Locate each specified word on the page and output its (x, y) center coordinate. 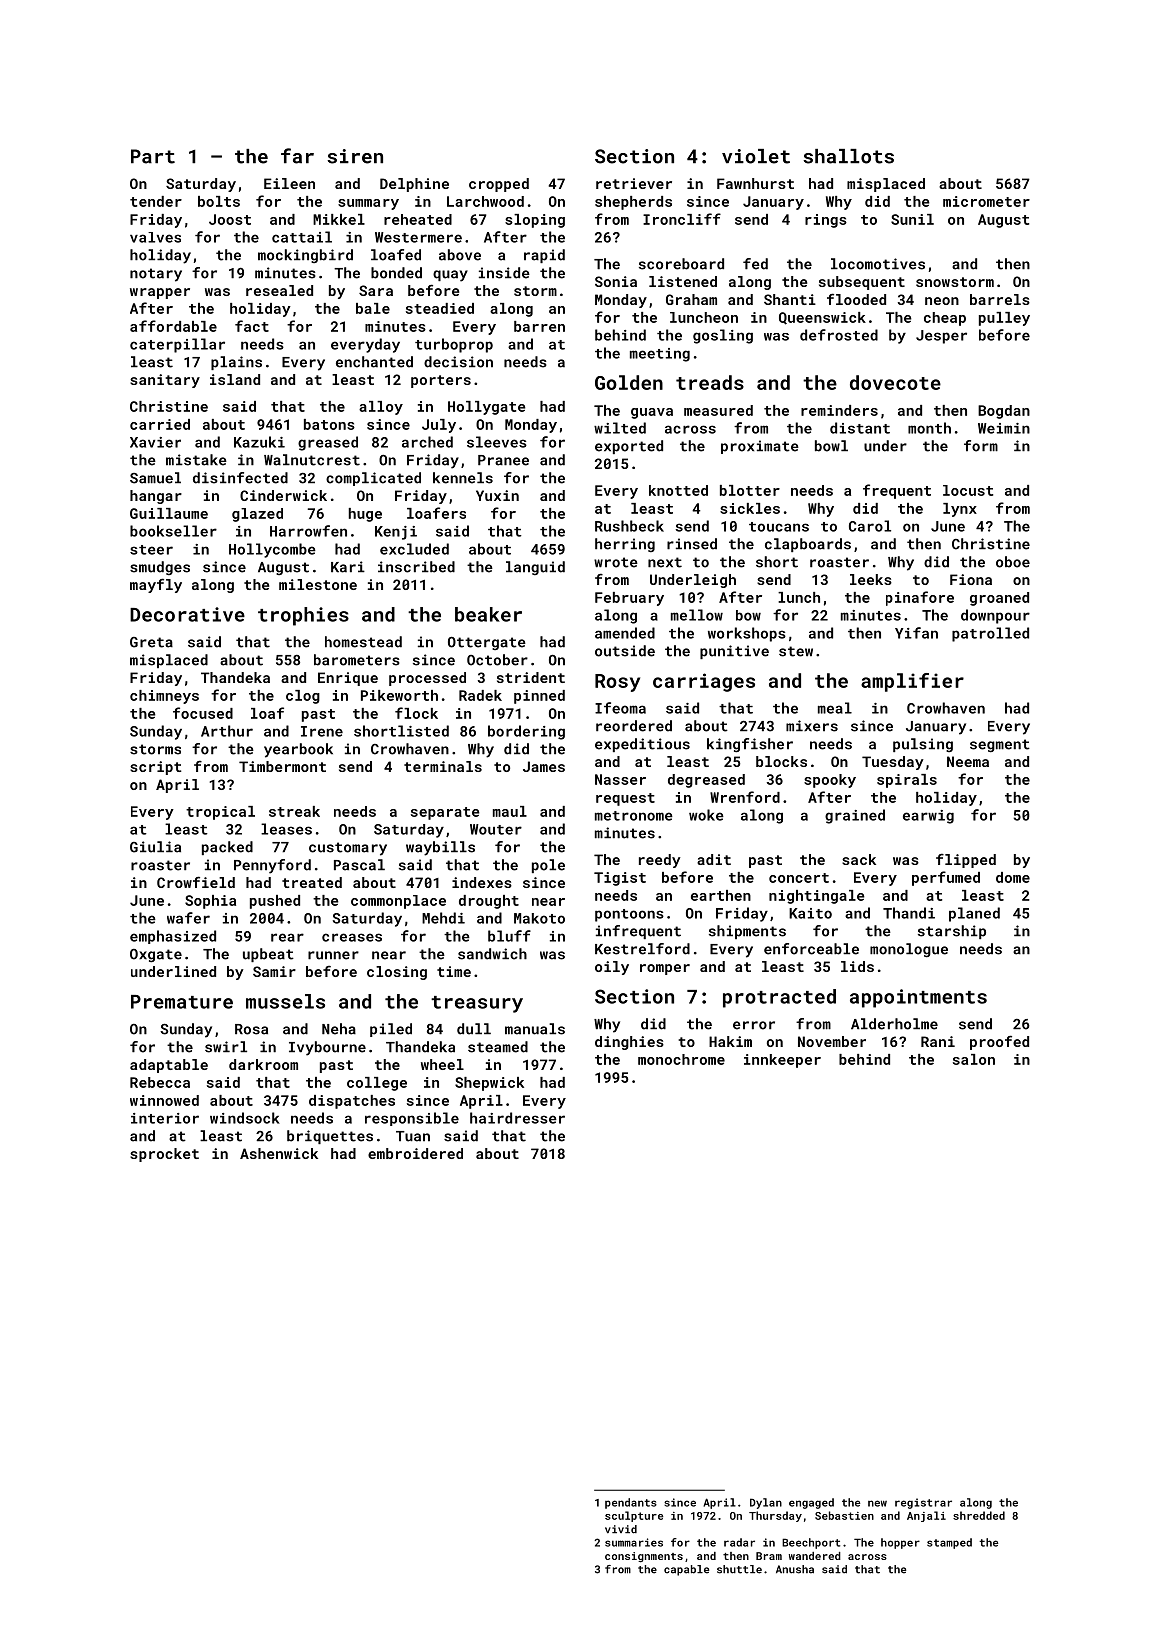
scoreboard (681, 264)
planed (974, 914)
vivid (621, 1529)
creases (352, 937)
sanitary (165, 381)
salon (974, 1059)
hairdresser (517, 1118)
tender (156, 201)
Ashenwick (279, 1153)
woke (706, 815)
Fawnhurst (755, 183)
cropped (499, 185)
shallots (848, 156)
